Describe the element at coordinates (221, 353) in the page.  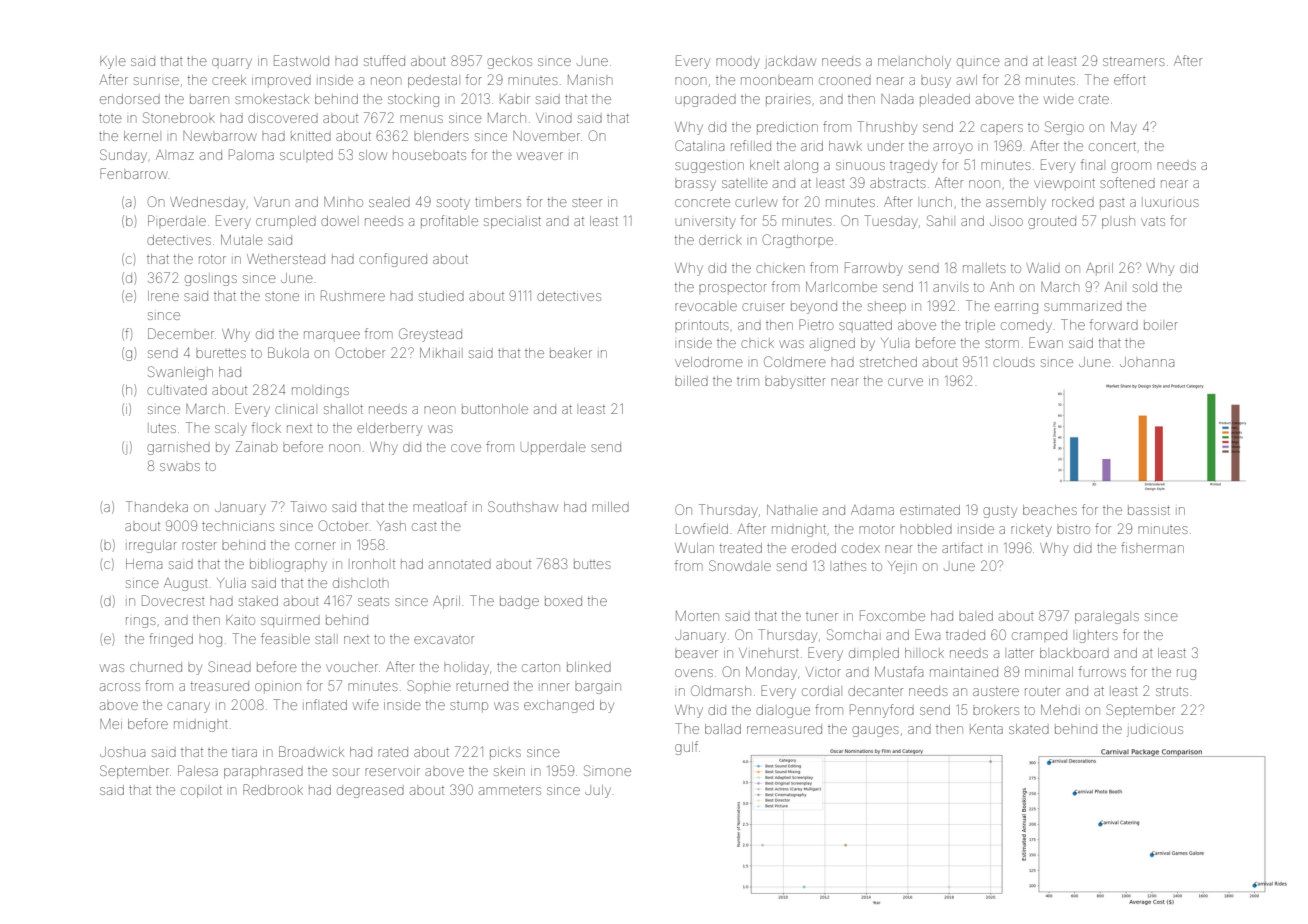
I see `burettes` at that location.
